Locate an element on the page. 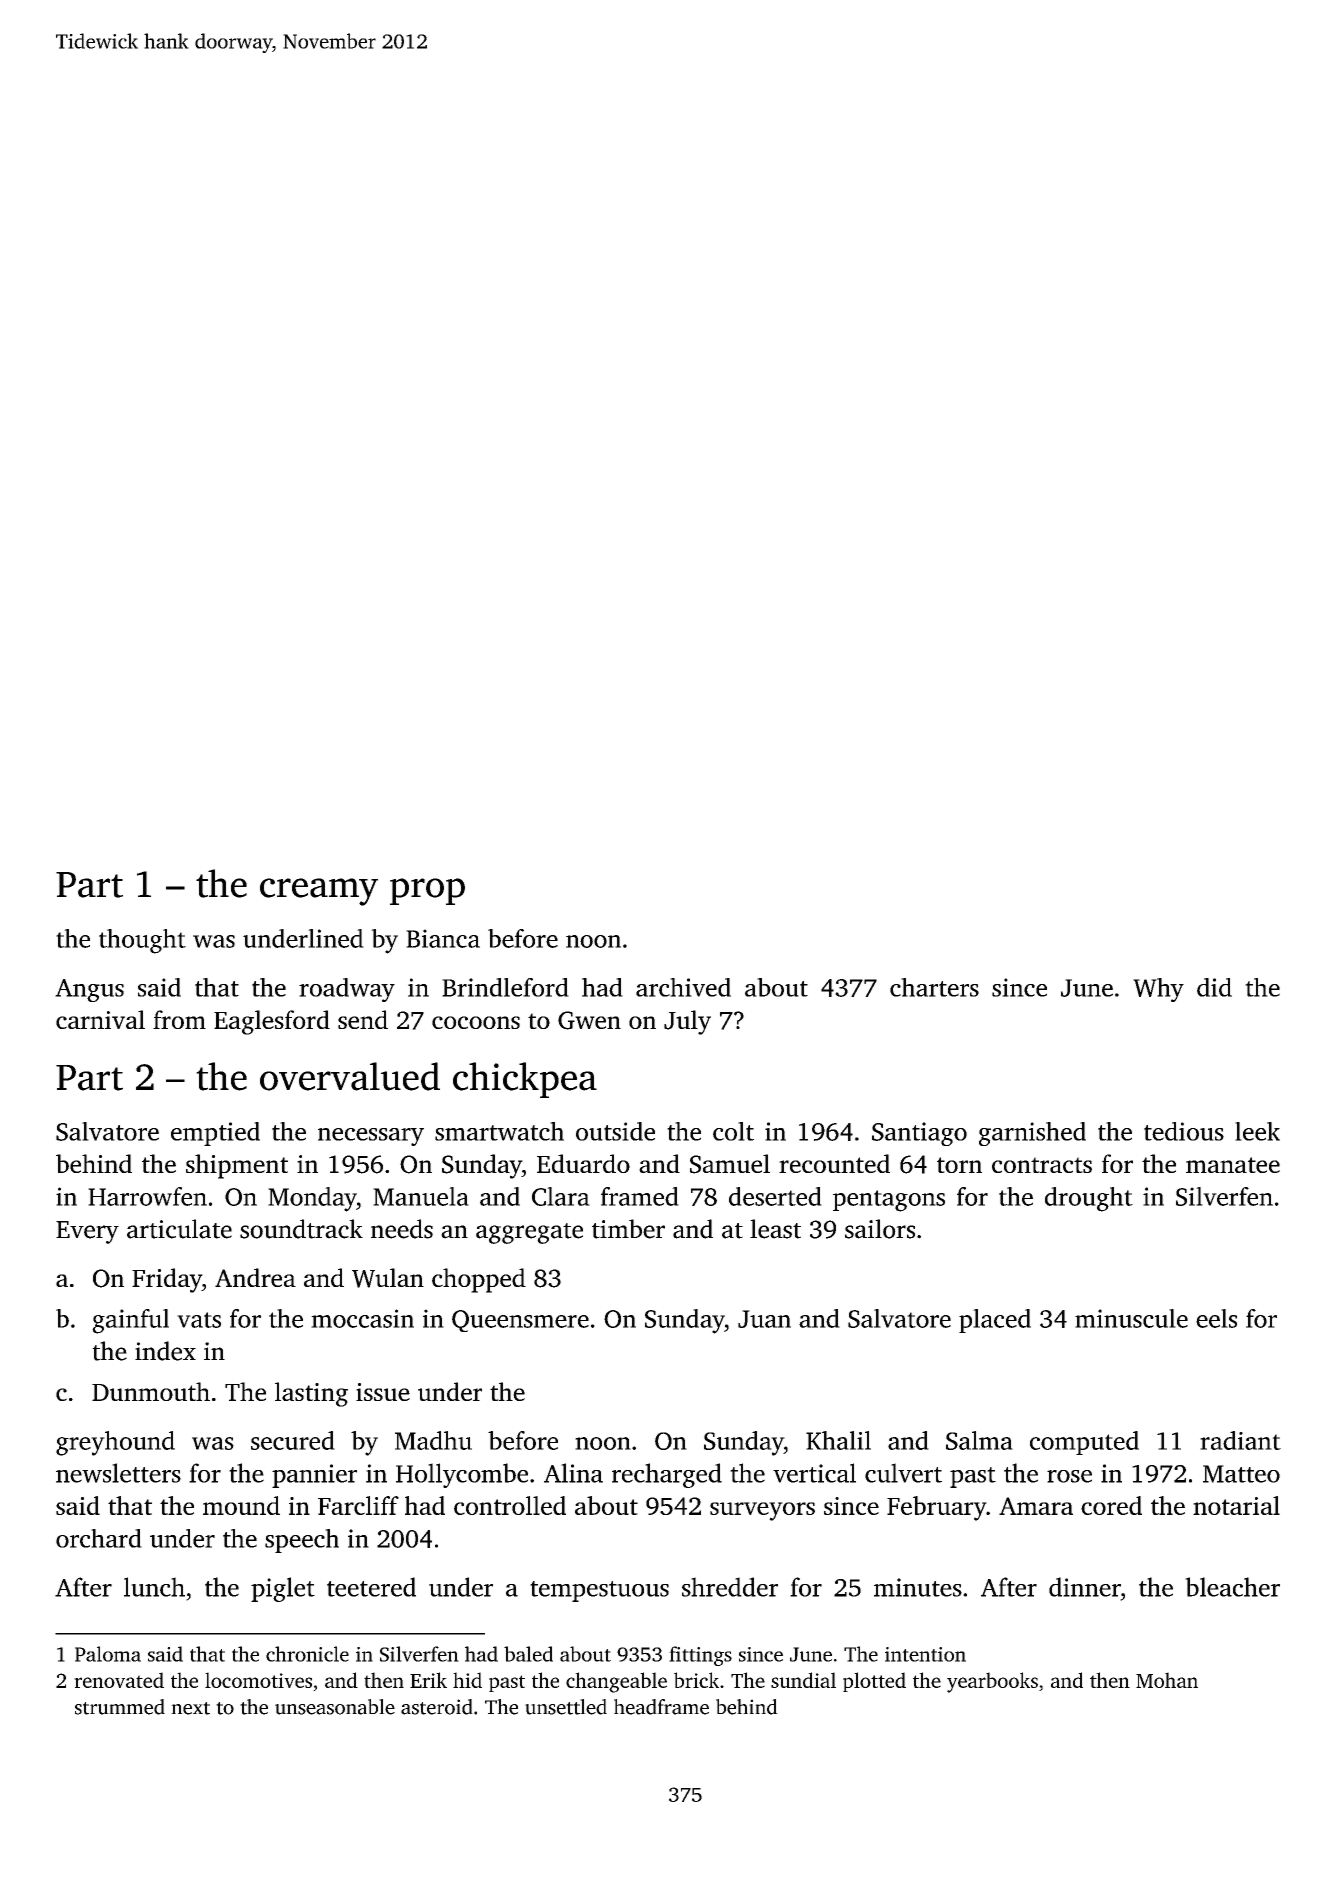 The width and height of the page is (1336, 1889). shipment is located at coordinates (237, 1166).
